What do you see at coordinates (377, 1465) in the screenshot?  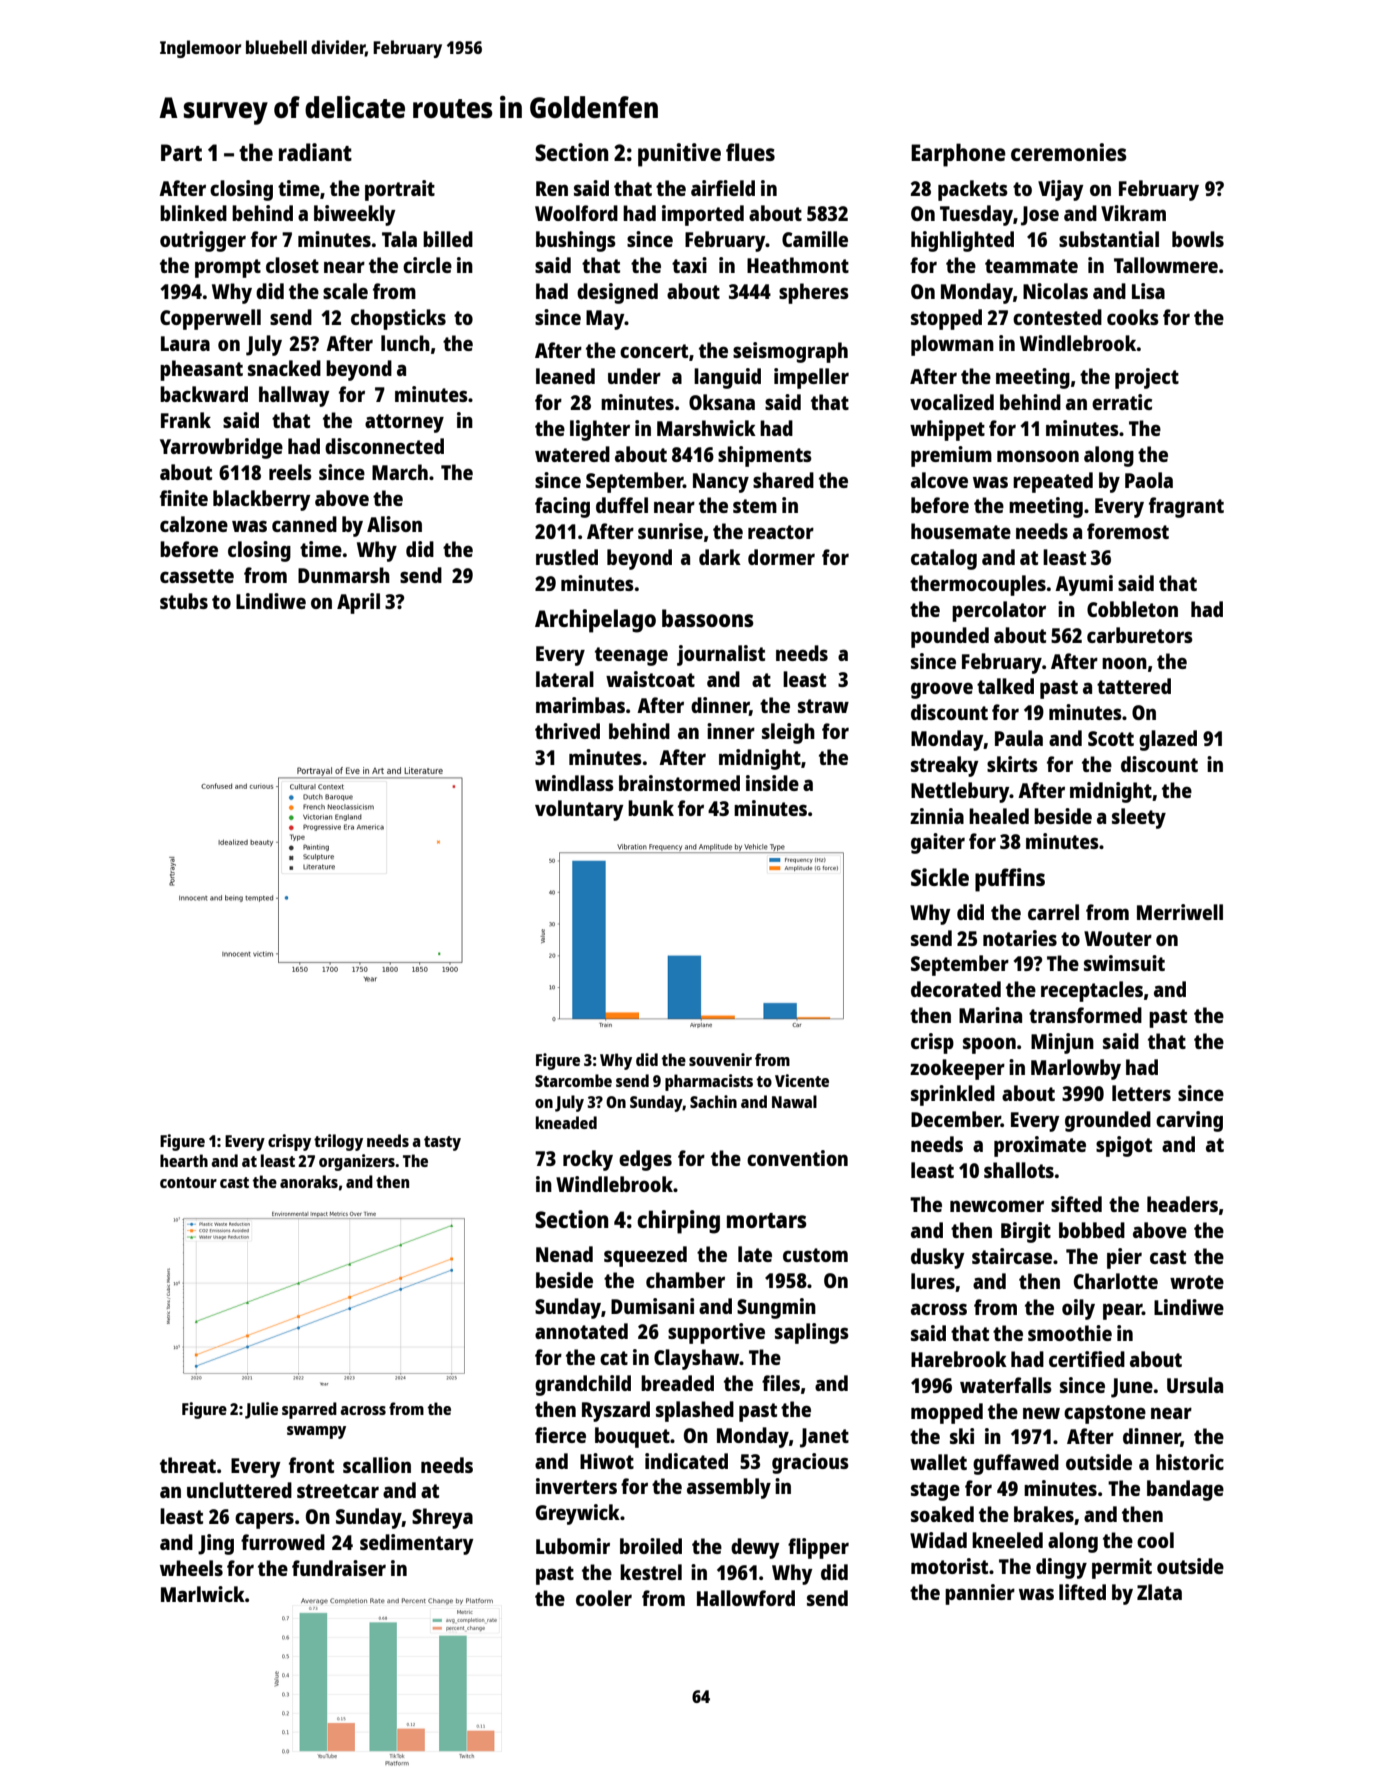 I see `scallion` at bounding box center [377, 1465].
